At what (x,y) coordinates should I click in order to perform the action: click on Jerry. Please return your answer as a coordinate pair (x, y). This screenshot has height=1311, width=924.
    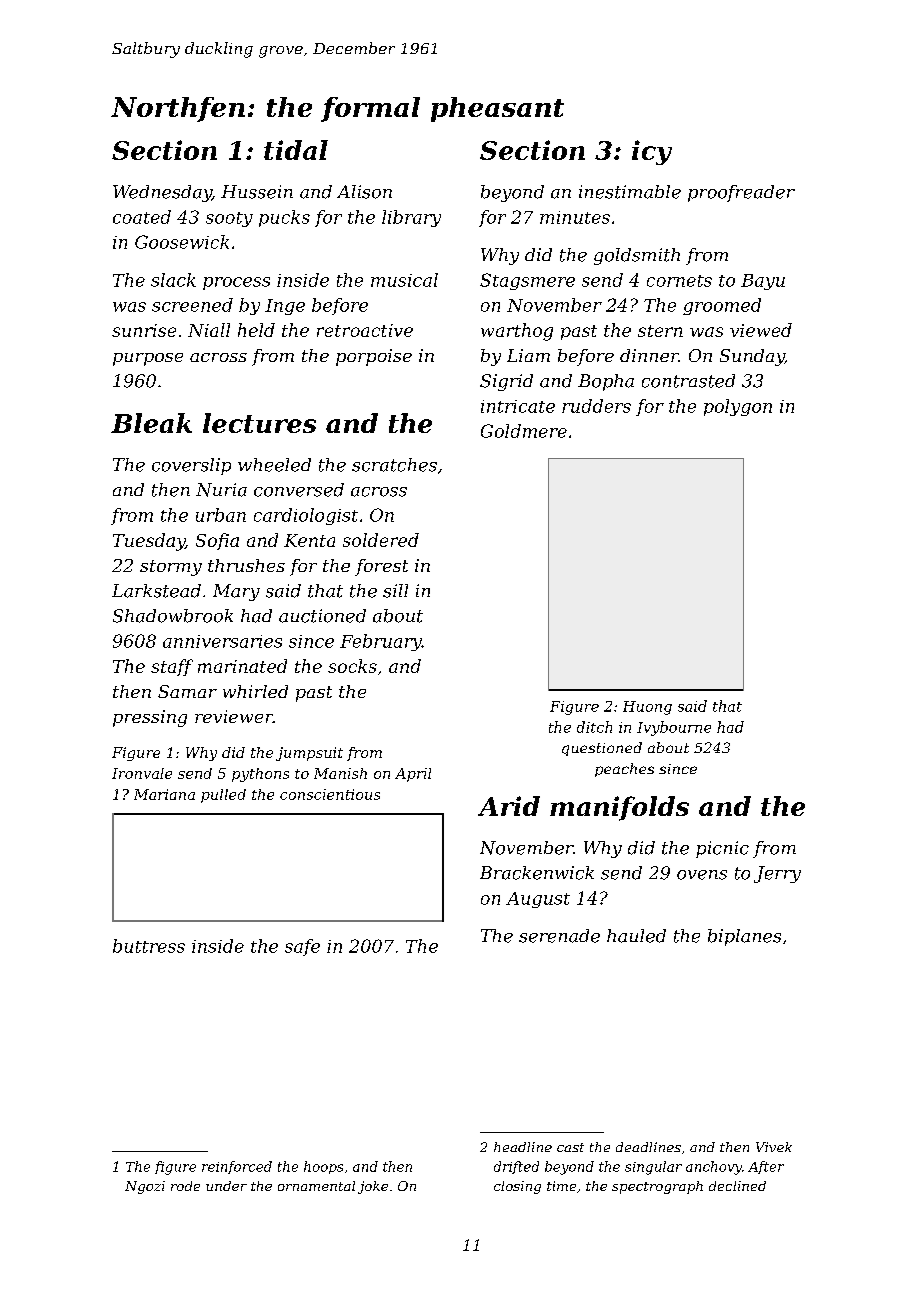
    Looking at the image, I should click on (777, 874).
